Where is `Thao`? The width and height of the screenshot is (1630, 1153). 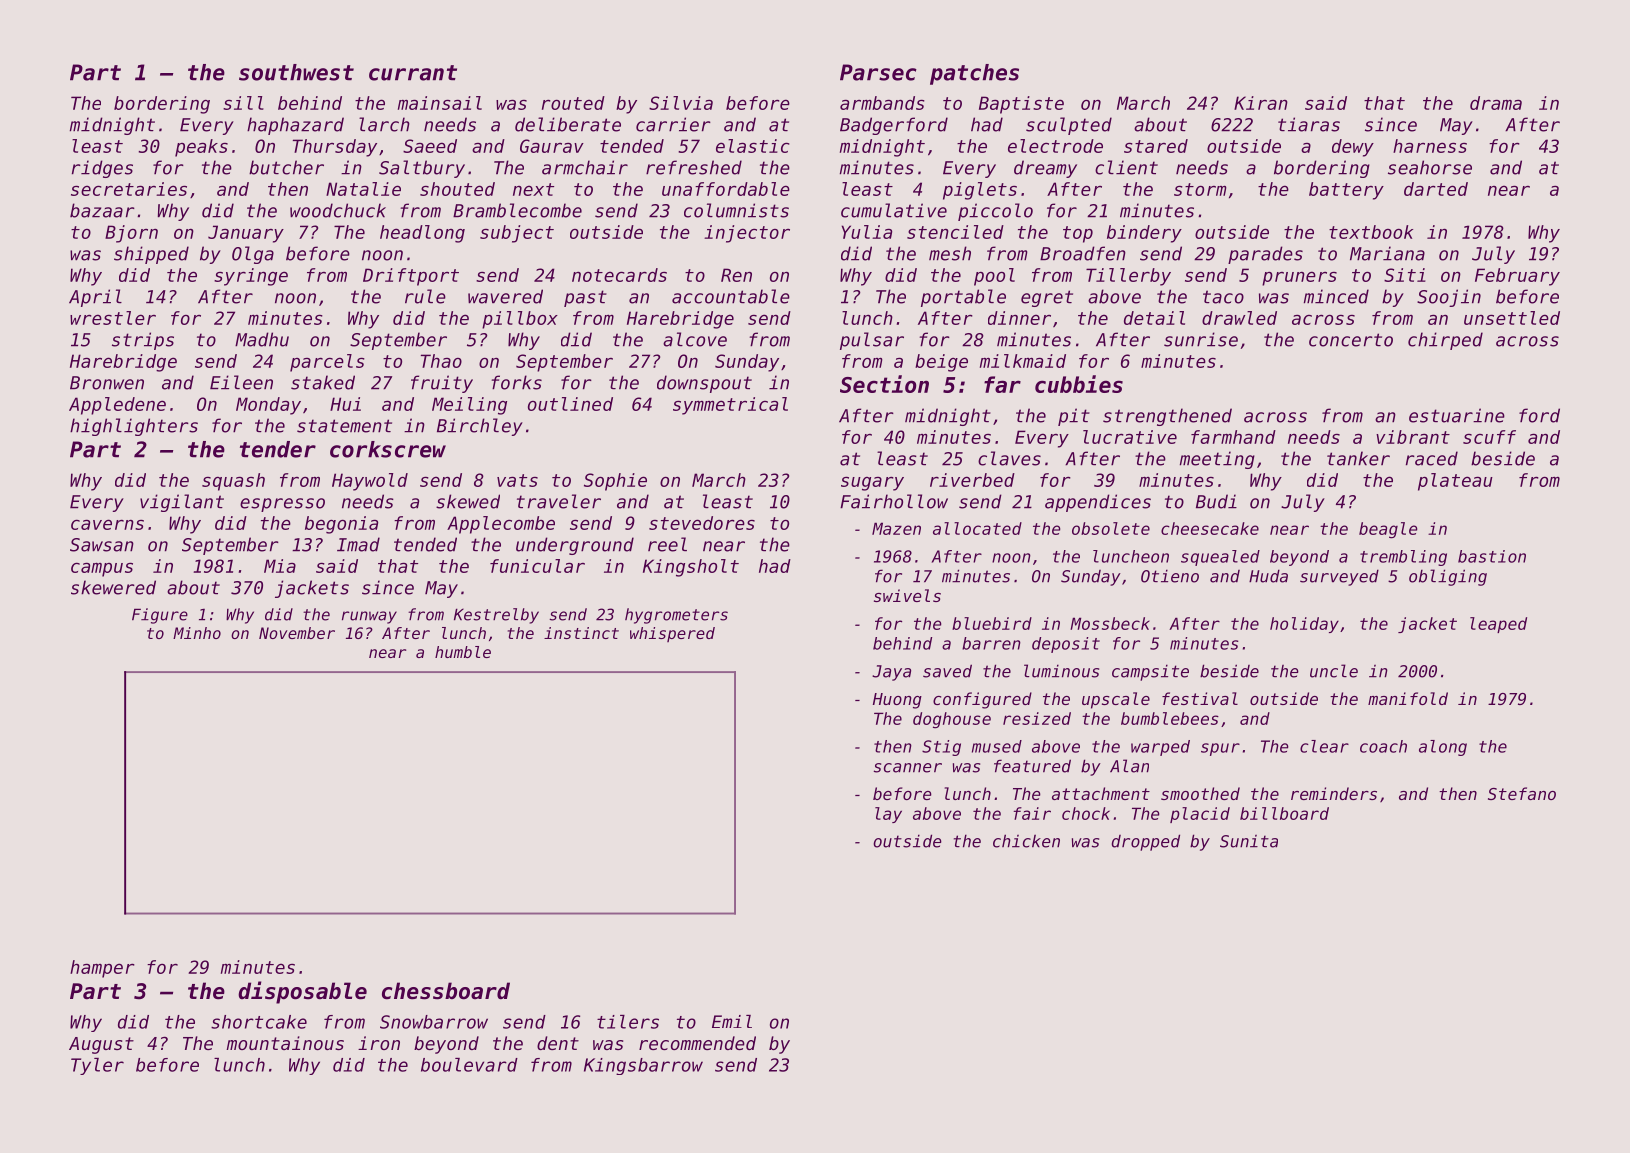 Thao is located at coordinates (441, 361).
